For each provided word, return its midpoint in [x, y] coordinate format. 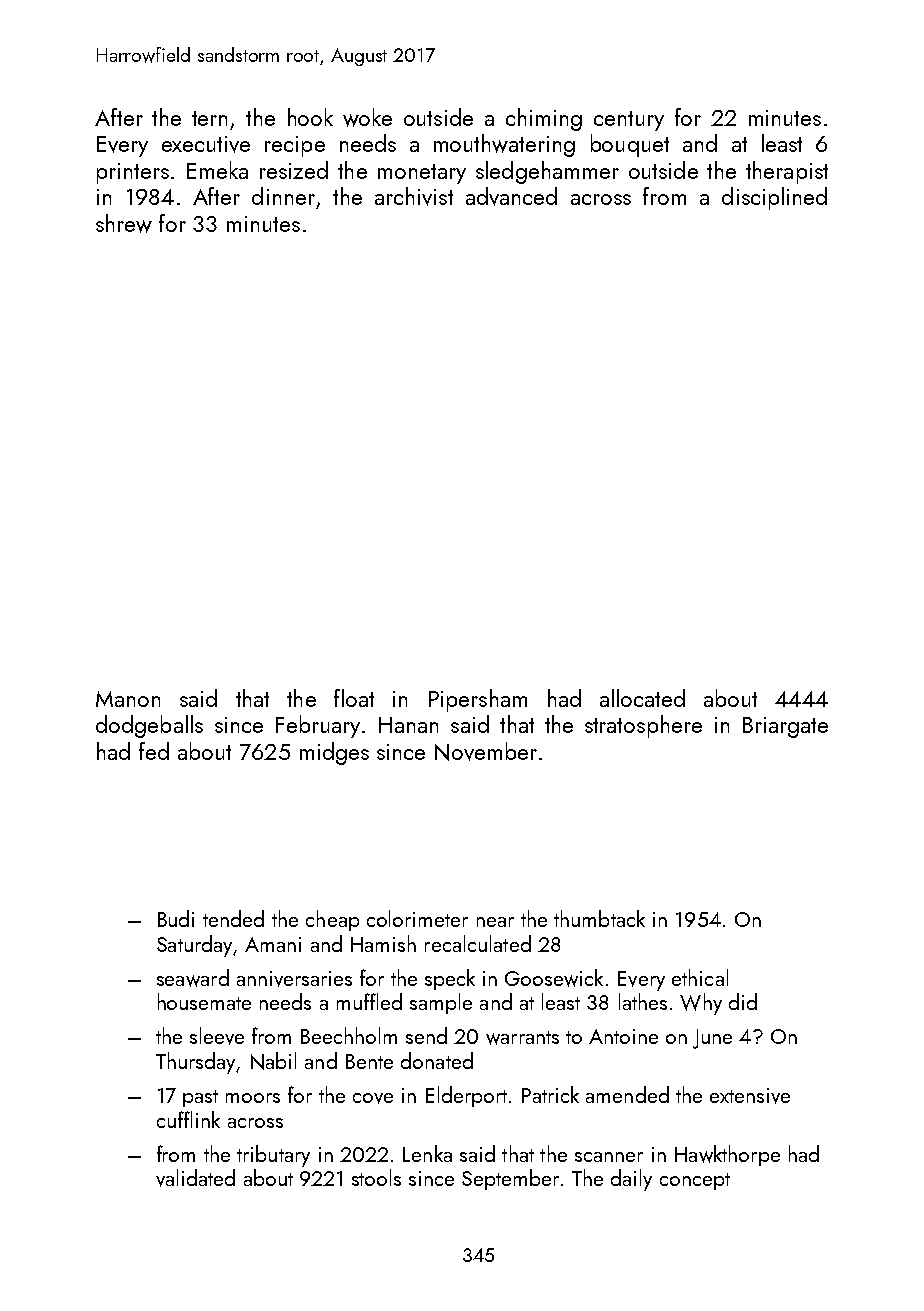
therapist [787, 172]
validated [195, 1178]
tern [209, 118]
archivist [414, 196]
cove [373, 1098]
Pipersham [478, 700]
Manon [128, 699]
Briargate [785, 727]
